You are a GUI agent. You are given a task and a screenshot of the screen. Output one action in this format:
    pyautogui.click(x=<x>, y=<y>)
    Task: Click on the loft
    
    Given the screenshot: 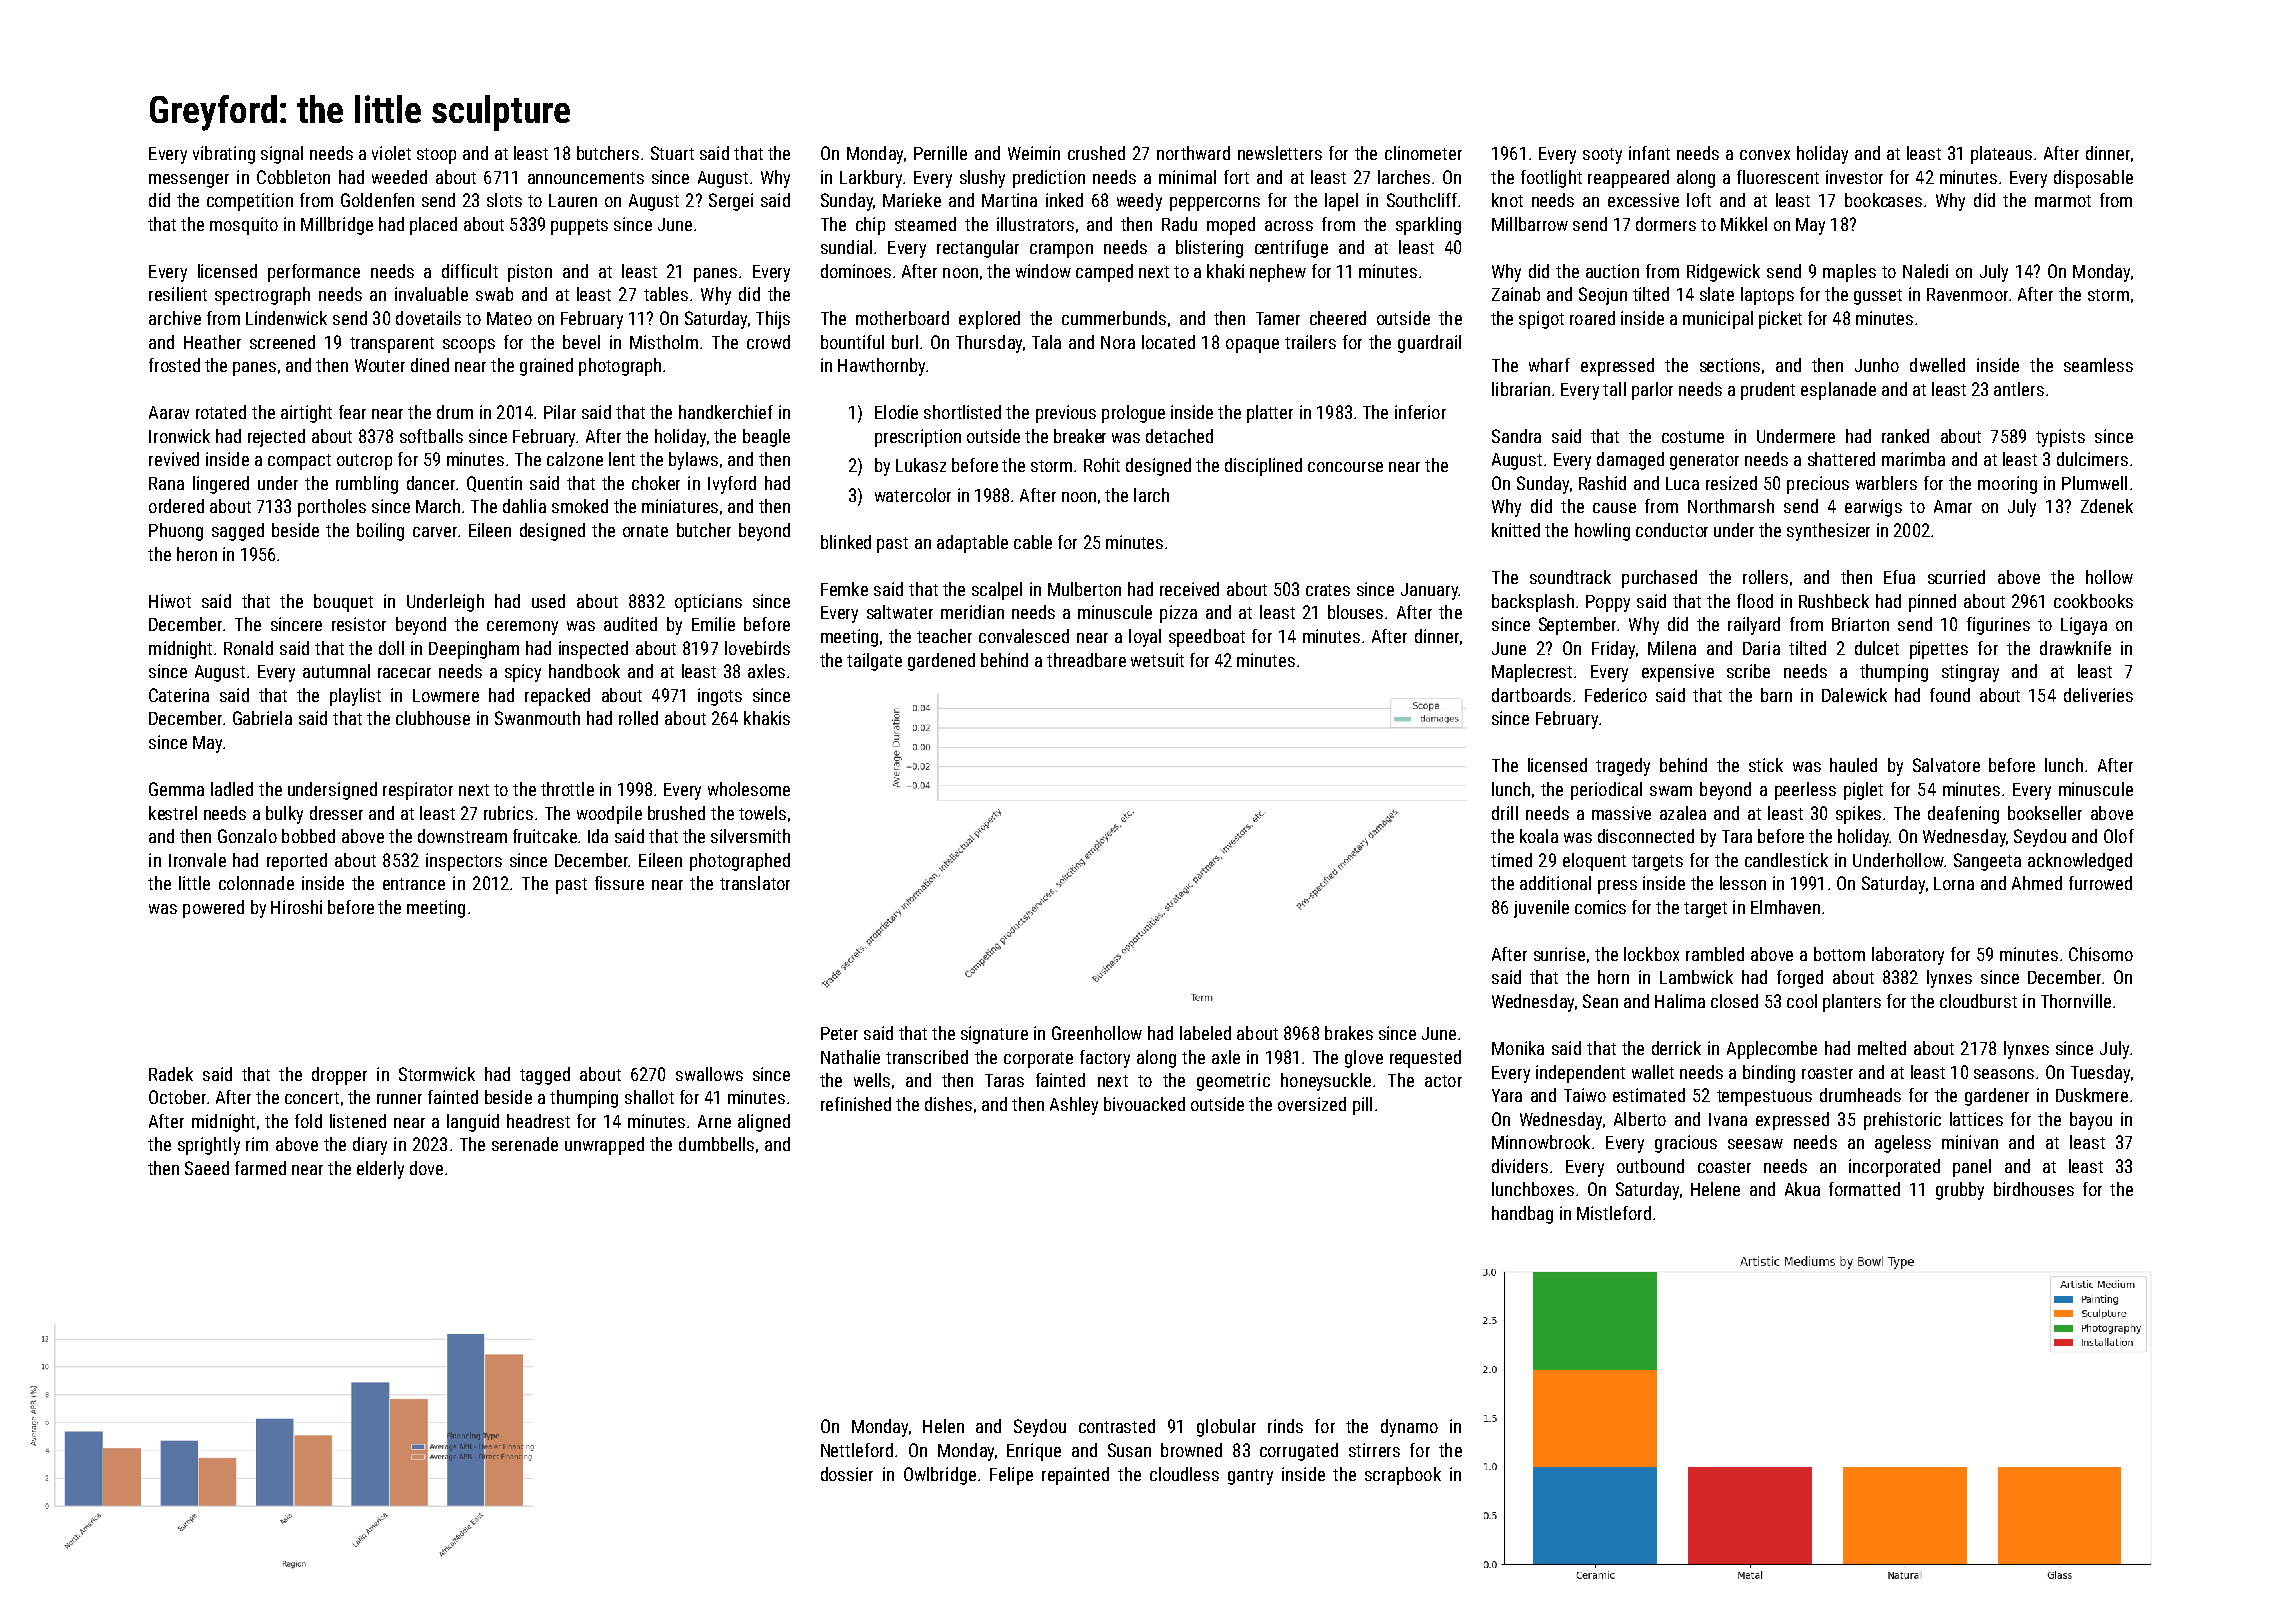 What is the action you would take?
    pyautogui.click(x=1699, y=200)
